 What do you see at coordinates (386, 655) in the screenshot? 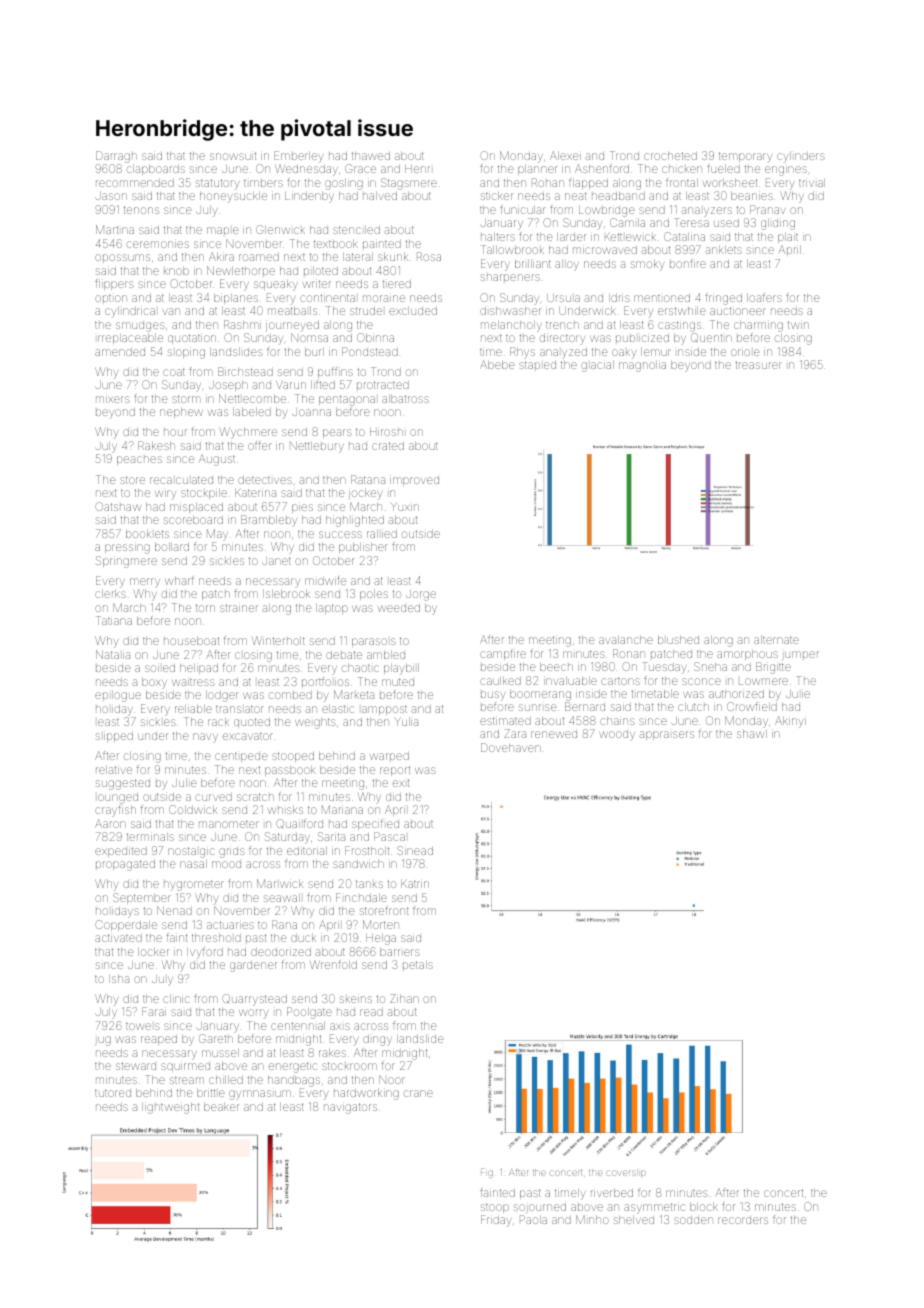
I see `ambled` at bounding box center [386, 655].
